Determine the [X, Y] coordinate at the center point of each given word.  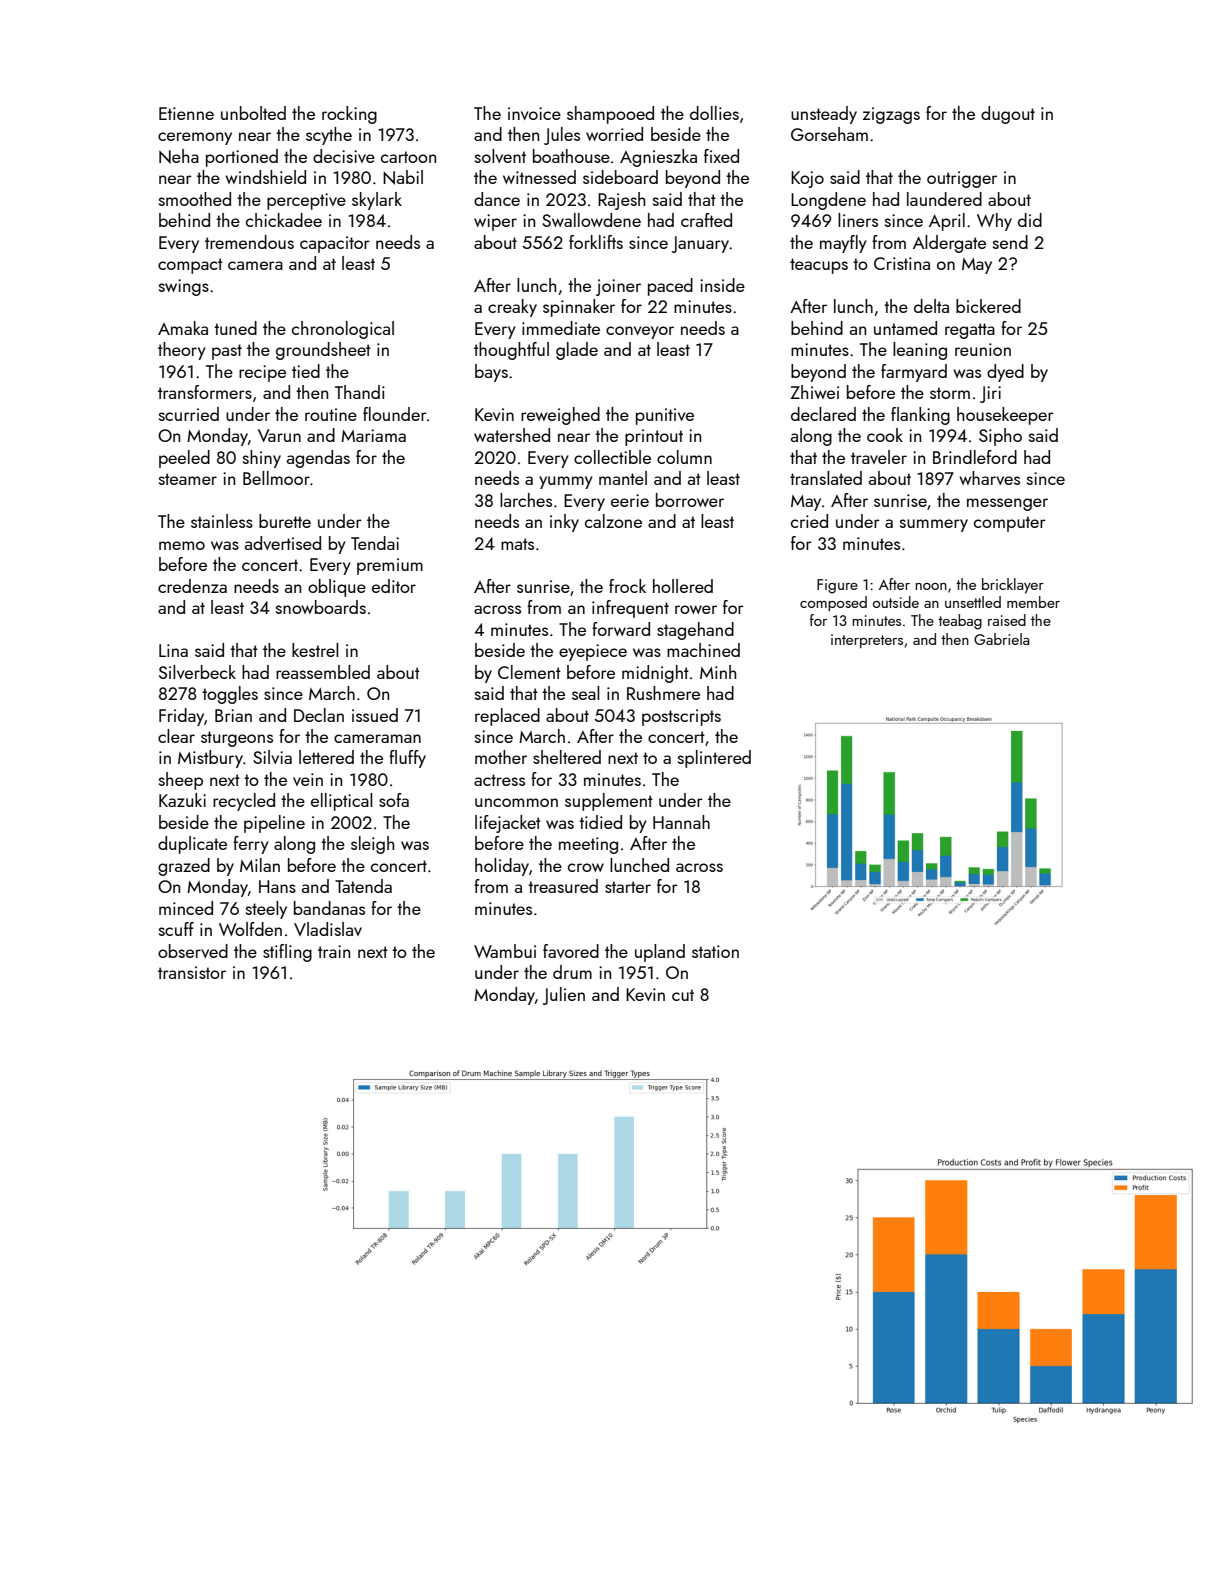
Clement [529, 672]
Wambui [505, 951]
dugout [1008, 115]
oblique [337, 588]
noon [931, 586]
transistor [192, 972]
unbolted [253, 113]
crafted [706, 220]
